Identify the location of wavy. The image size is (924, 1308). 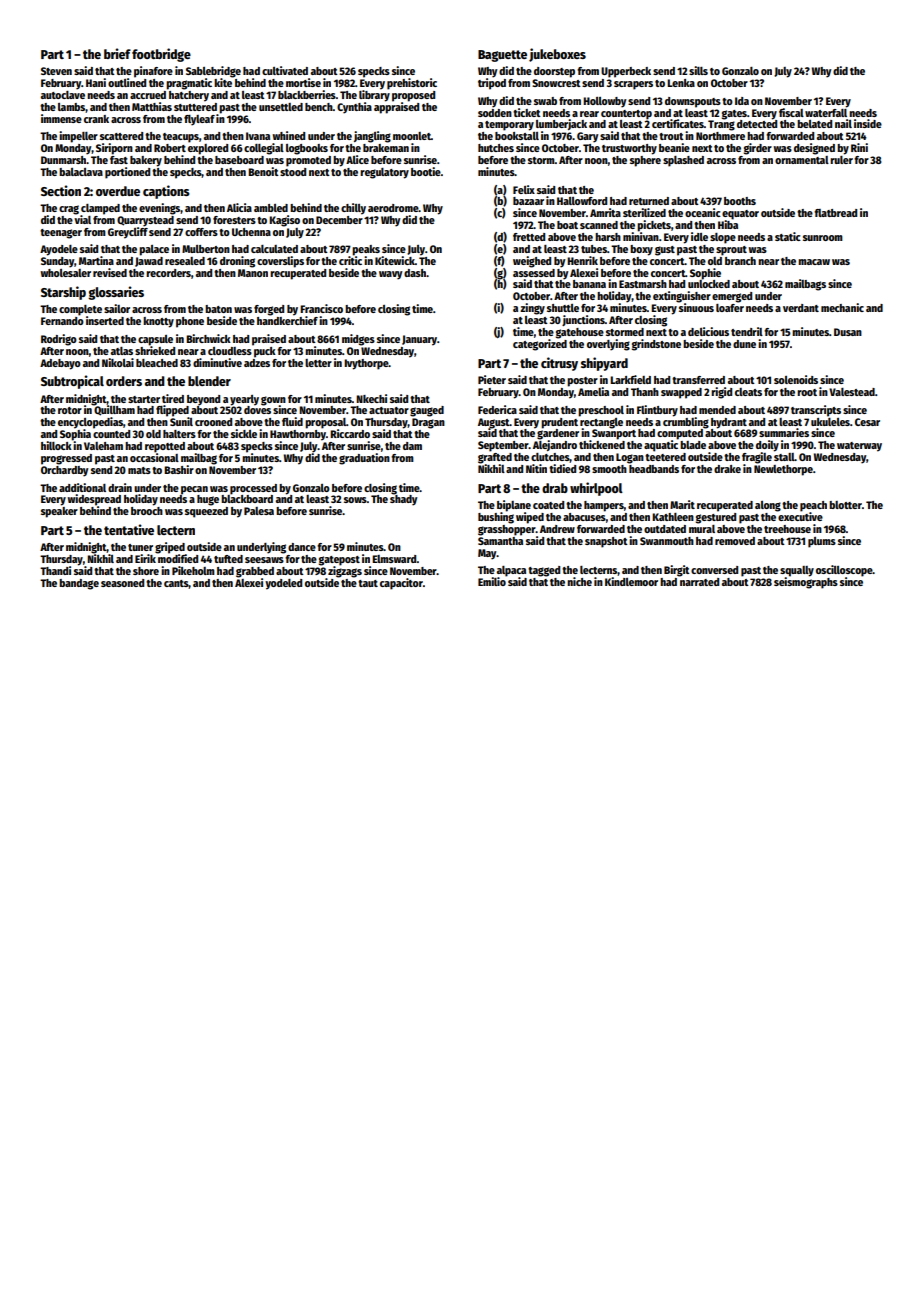
(390, 275).
